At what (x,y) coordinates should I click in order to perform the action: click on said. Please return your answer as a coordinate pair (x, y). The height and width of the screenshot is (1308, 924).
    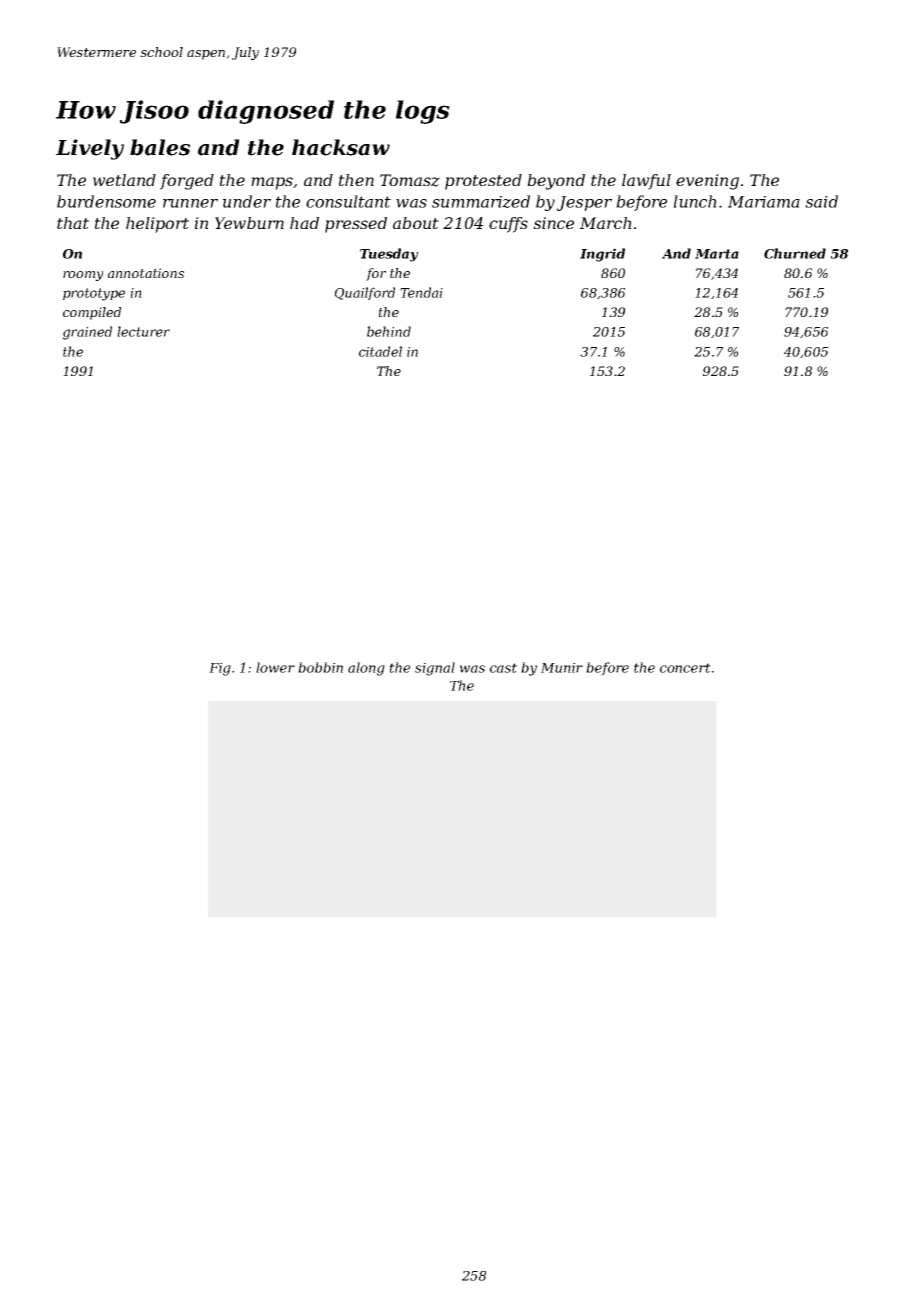
    Looking at the image, I should click on (821, 201).
